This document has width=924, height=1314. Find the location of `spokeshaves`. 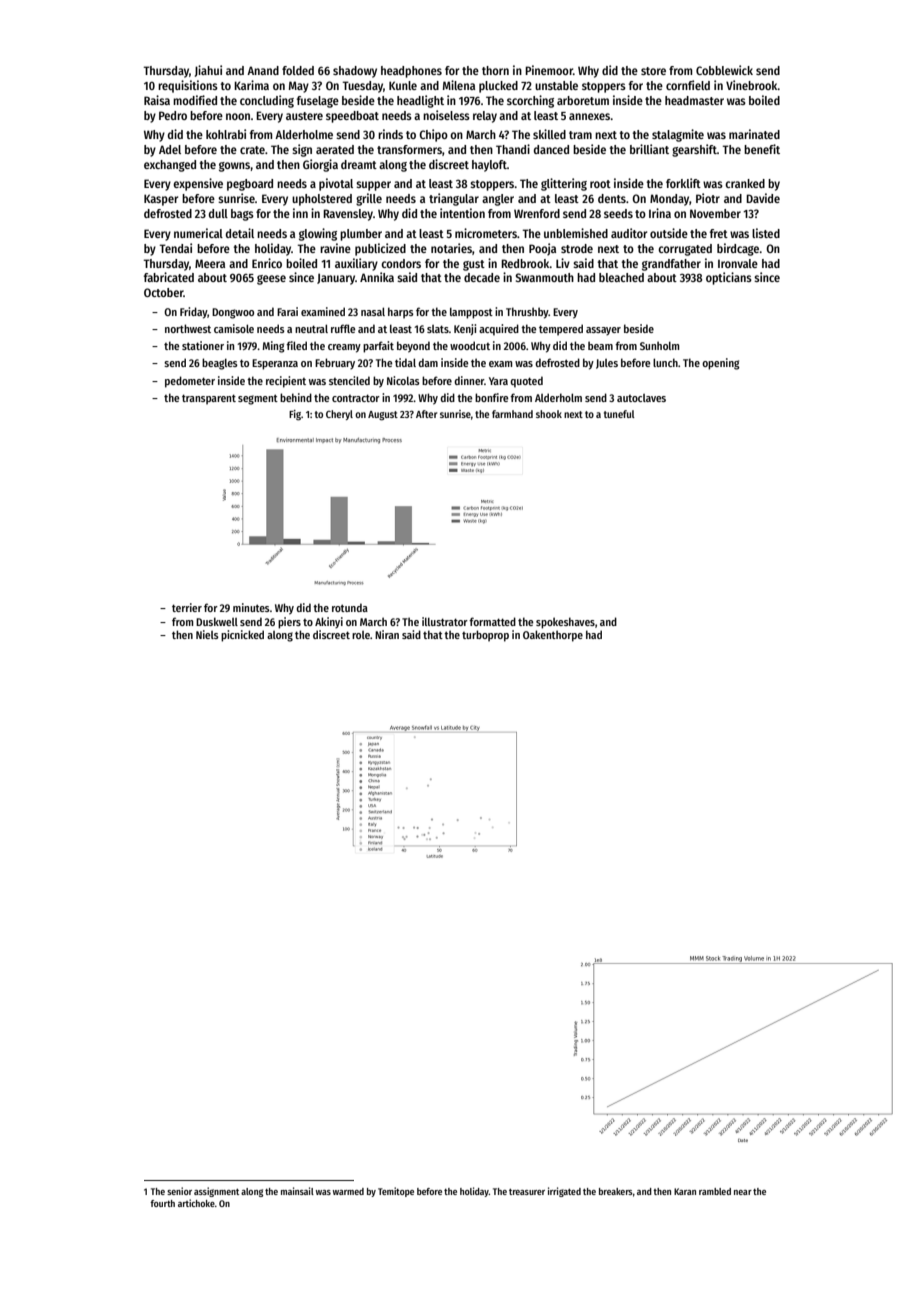

spokeshaves is located at coordinates (565, 623).
